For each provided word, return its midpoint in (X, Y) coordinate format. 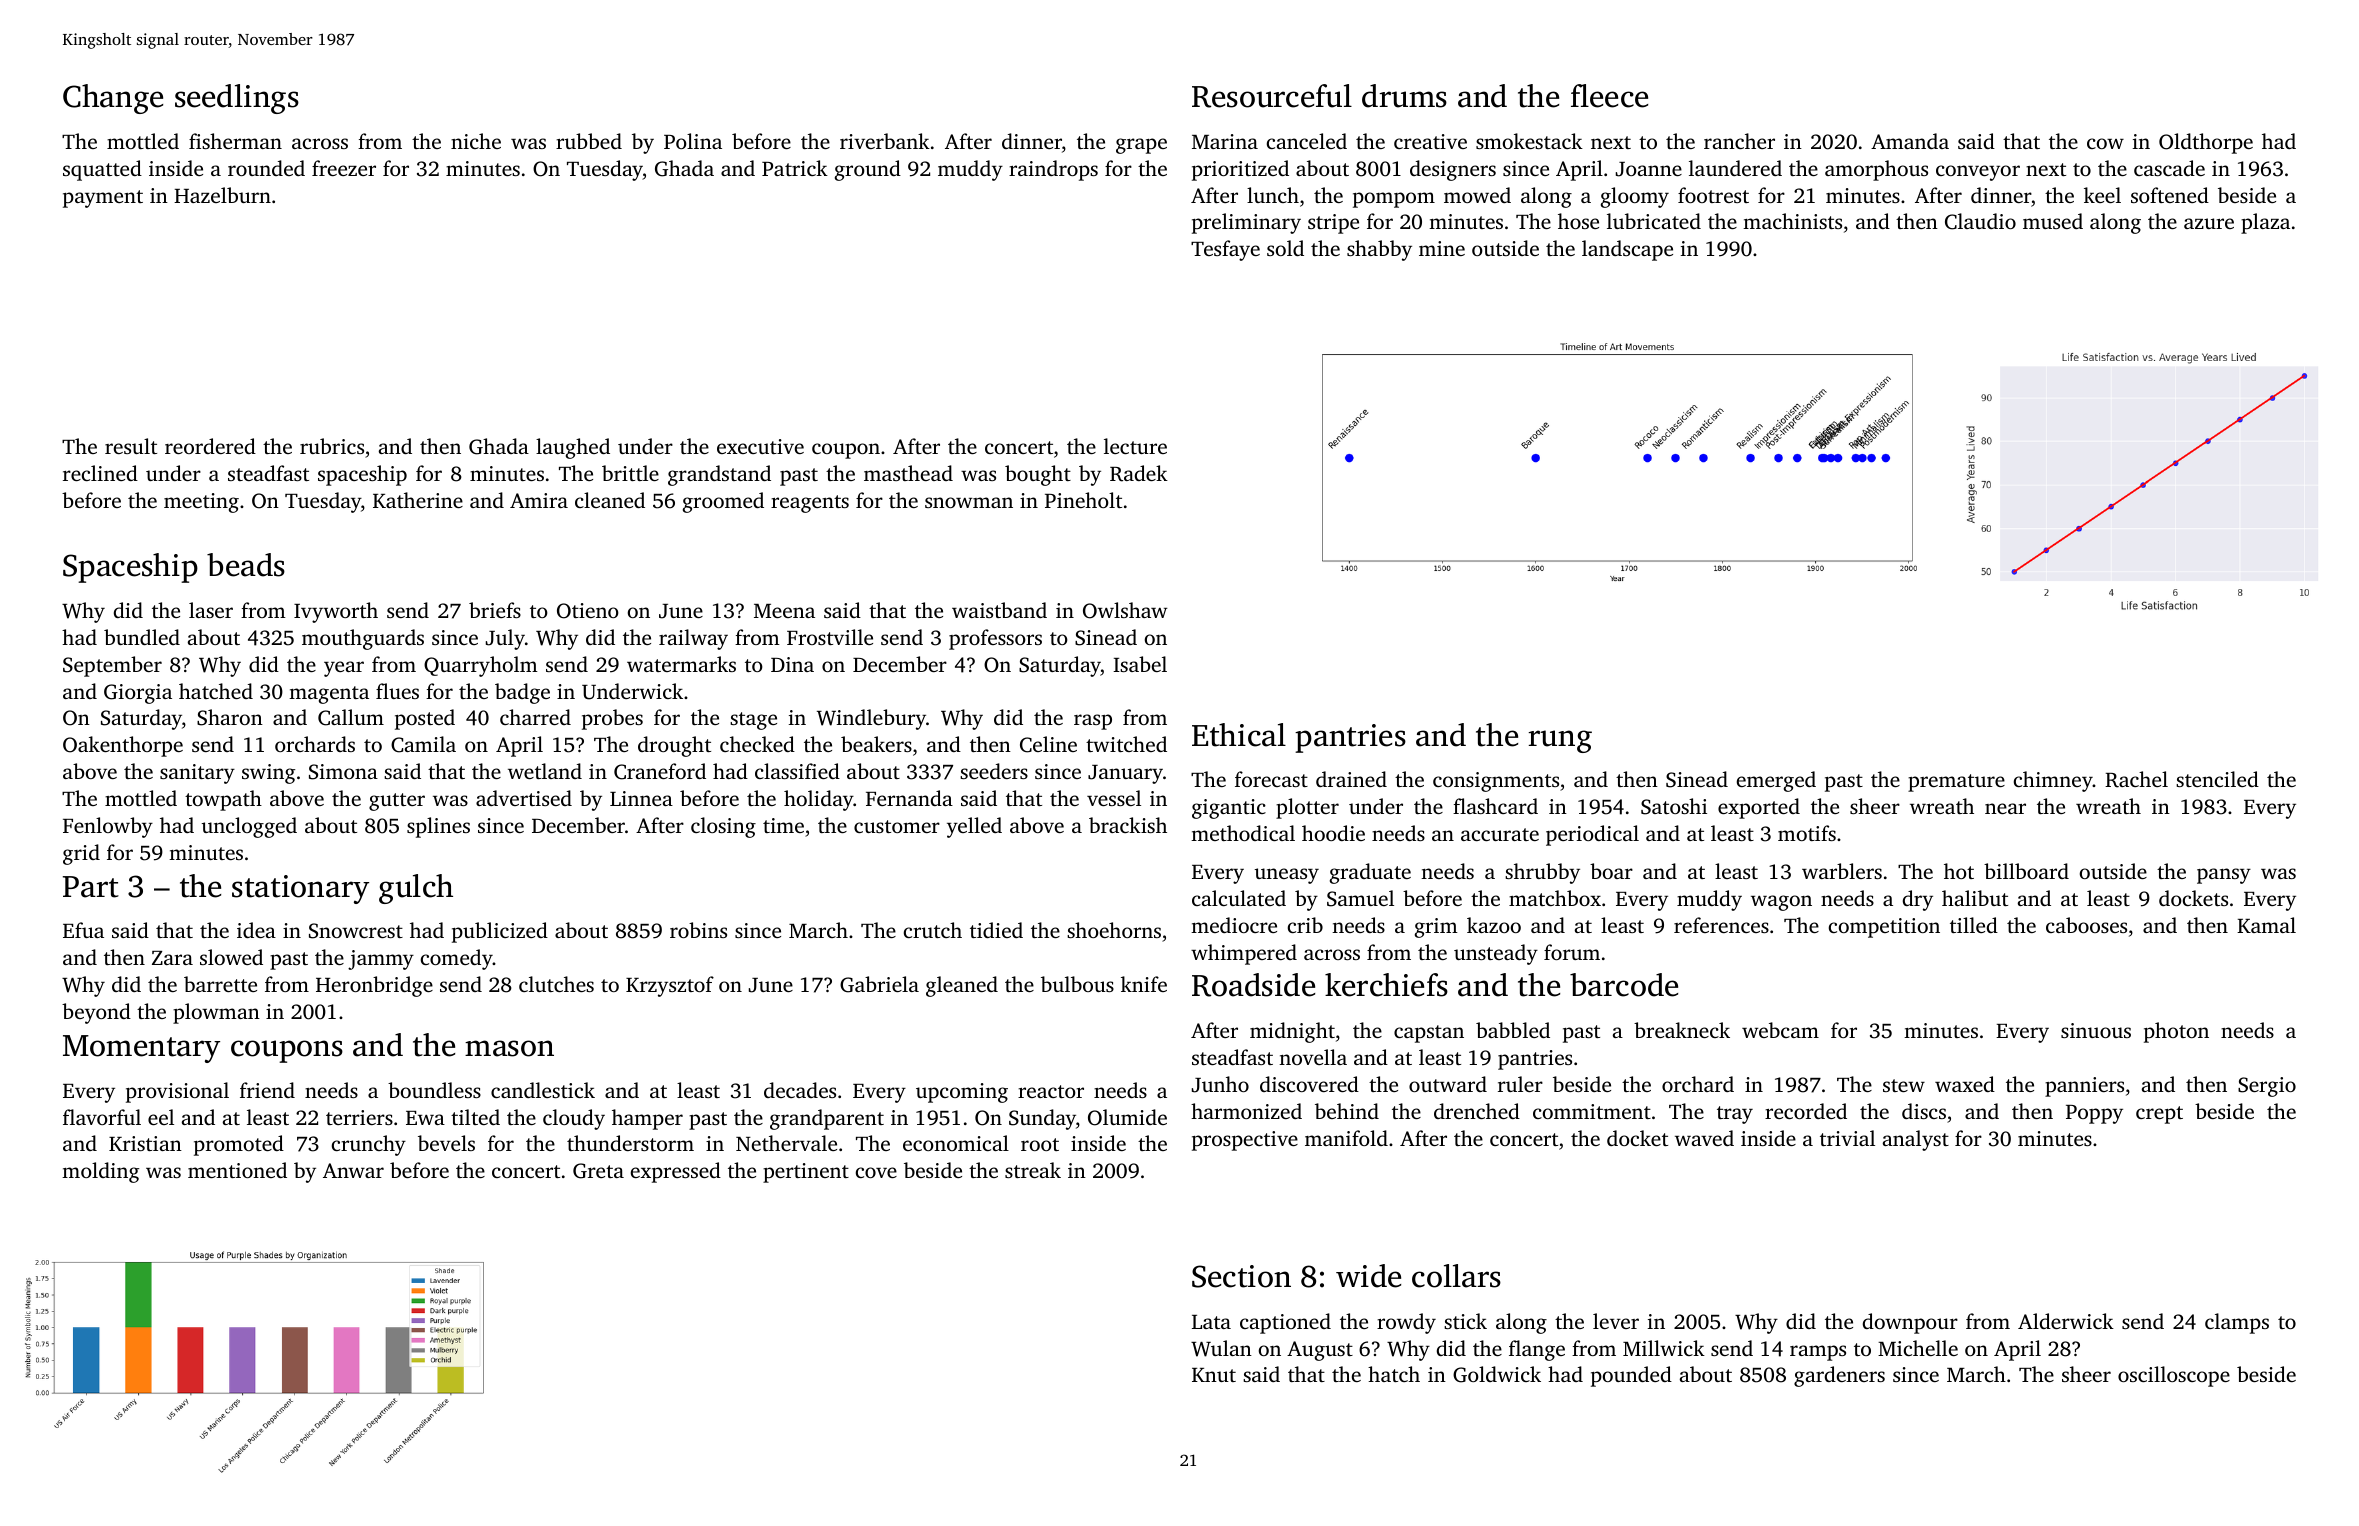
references (1721, 925)
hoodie (1333, 833)
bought (1038, 475)
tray (1735, 1115)
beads (246, 565)
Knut (1214, 1375)
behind (1347, 1111)
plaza (2265, 223)
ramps (1818, 1353)
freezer (344, 168)
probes (612, 719)
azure (2209, 223)
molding (100, 1172)
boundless (434, 1090)
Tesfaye (1225, 250)
